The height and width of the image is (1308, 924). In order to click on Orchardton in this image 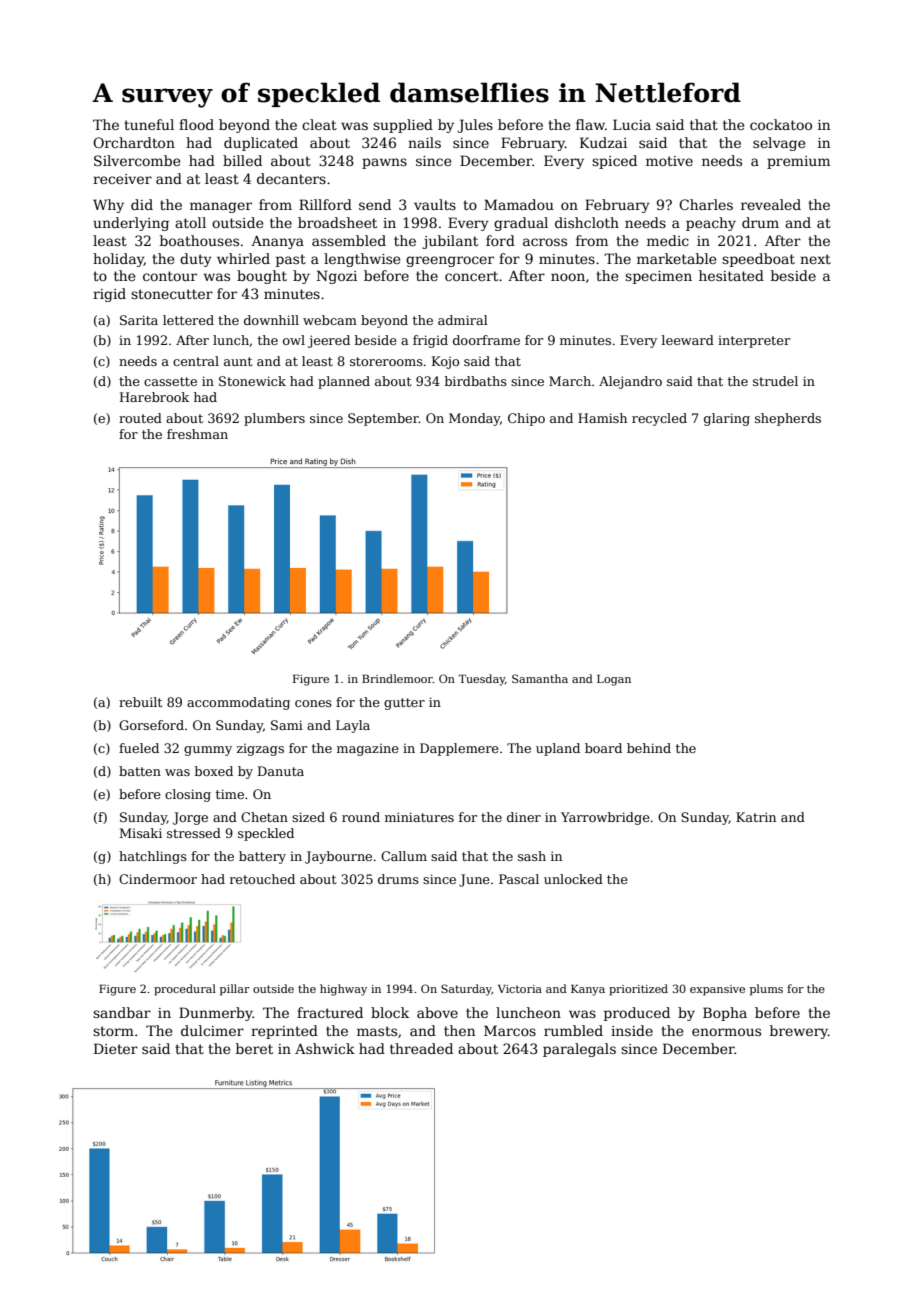, I will do `click(134, 142)`.
